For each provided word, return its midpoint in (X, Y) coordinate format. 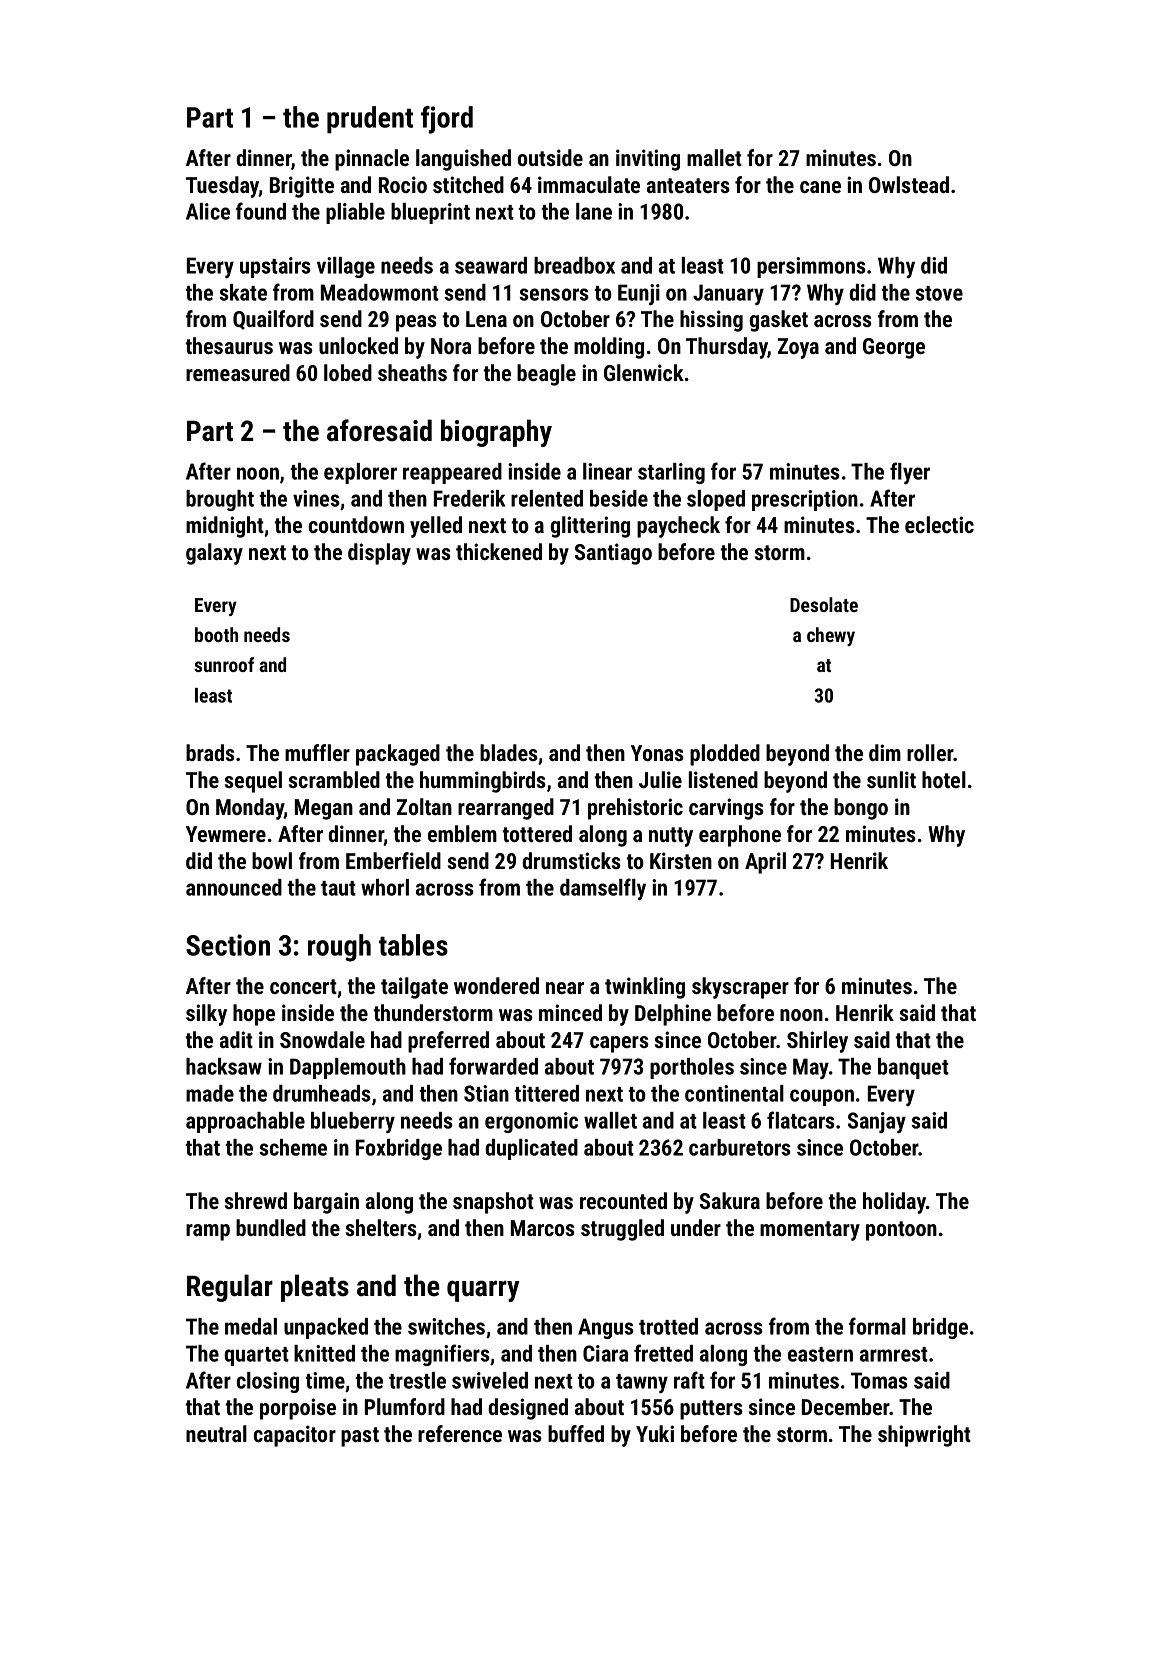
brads (210, 752)
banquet (913, 1068)
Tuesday (222, 187)
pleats (315, 1288)
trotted (668, 1326)
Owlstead (909, 184)
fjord (447, 120)
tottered (537, 833)
